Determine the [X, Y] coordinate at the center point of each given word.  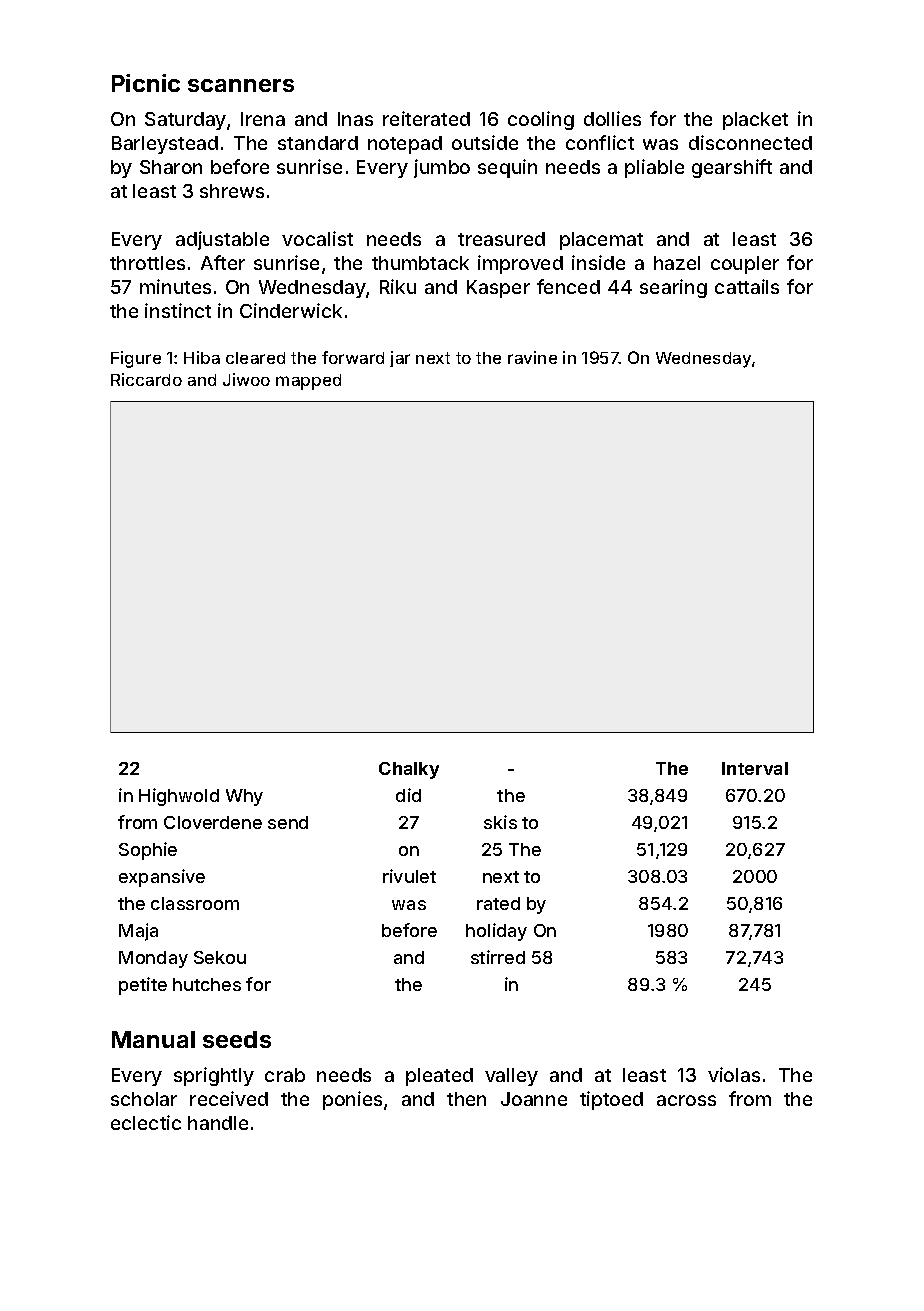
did [408, 795]
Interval [755, 768]
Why [244, 797]
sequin [507, 168]
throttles [147, 263]
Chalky [409, 770]
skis [500, 822]
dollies [612, 118]
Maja [138, 932]
